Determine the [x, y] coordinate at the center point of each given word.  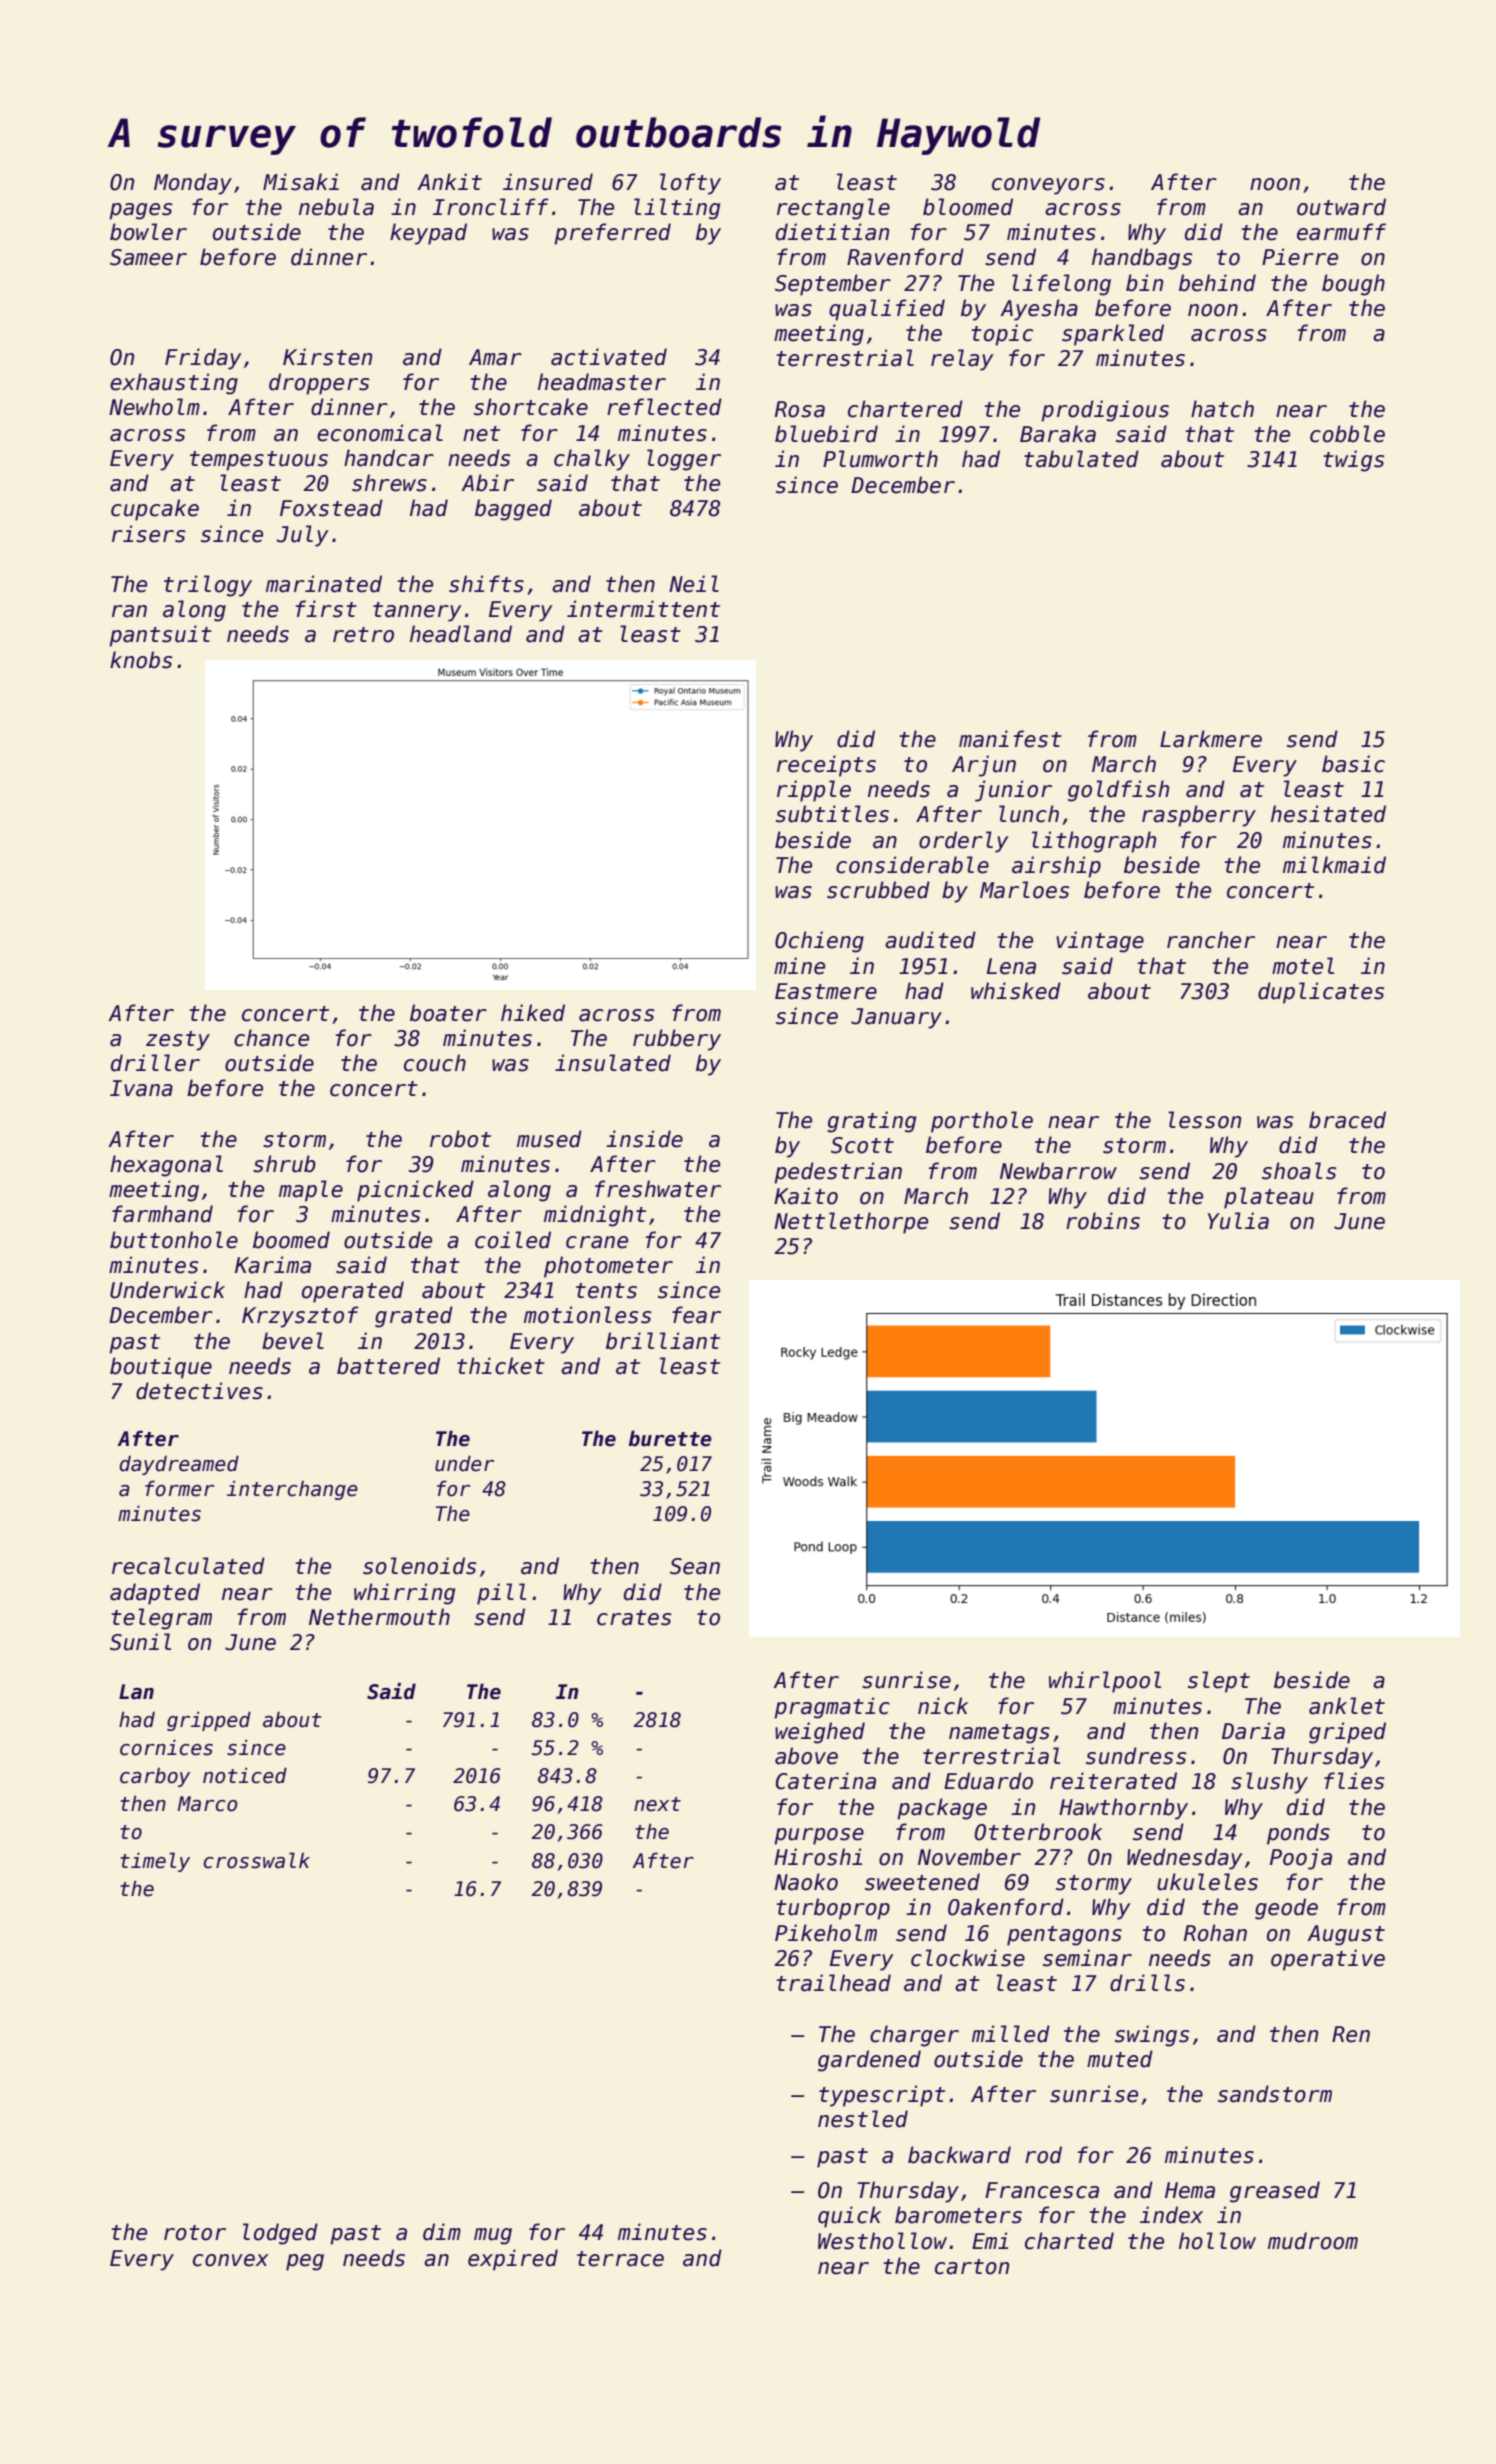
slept [1219, 1682]
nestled [863, 2119]
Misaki [301, 182]
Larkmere [1211, 739]
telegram [161, 1619]
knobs [141, 660]
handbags [1142, 259]
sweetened [922, 1882]
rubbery [677, 1040]
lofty [690, 184]
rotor [195, 2233]
